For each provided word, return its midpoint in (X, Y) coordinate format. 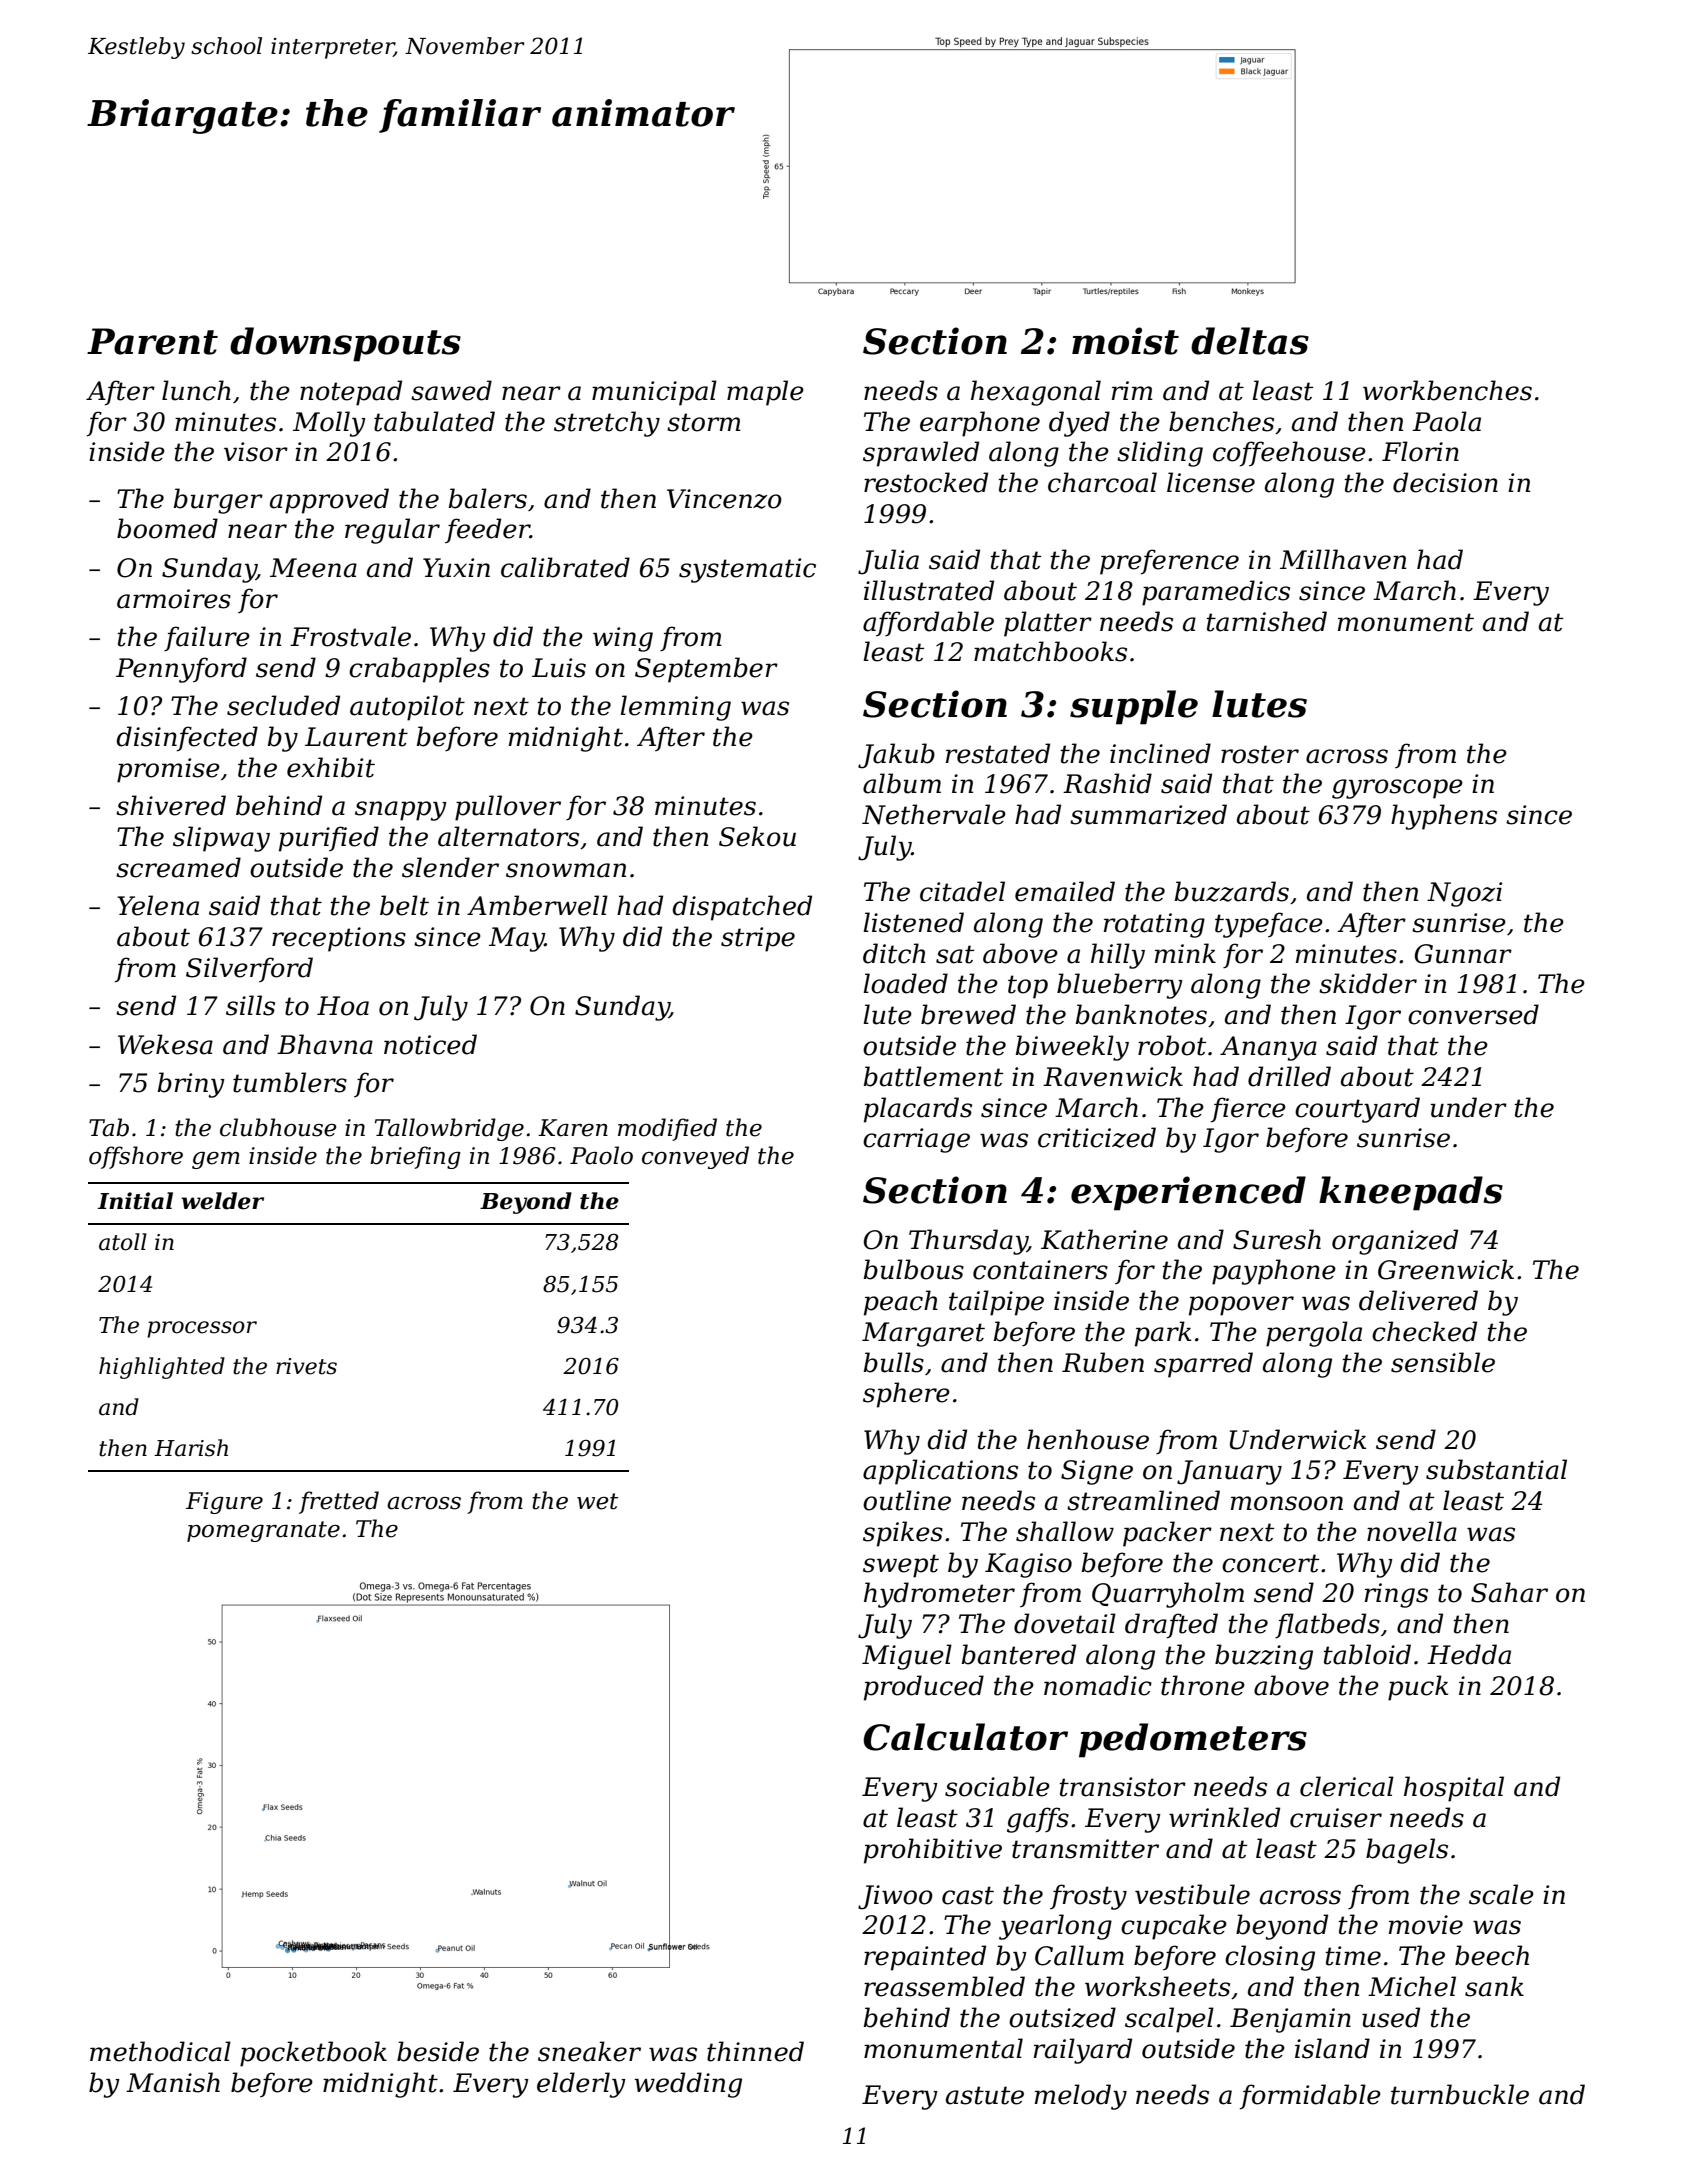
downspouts (345, 344)
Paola (1446, 421)
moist (1125, 341)
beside (438, 2051)
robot (1172, 1045)
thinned (755, 2051)
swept (901, 1566)
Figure (224, 1503)
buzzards (1232, 891)
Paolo (601, 1155)
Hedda (1469, 1654)
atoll (123, 1242)
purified (329, 839)
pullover (508, 808)
